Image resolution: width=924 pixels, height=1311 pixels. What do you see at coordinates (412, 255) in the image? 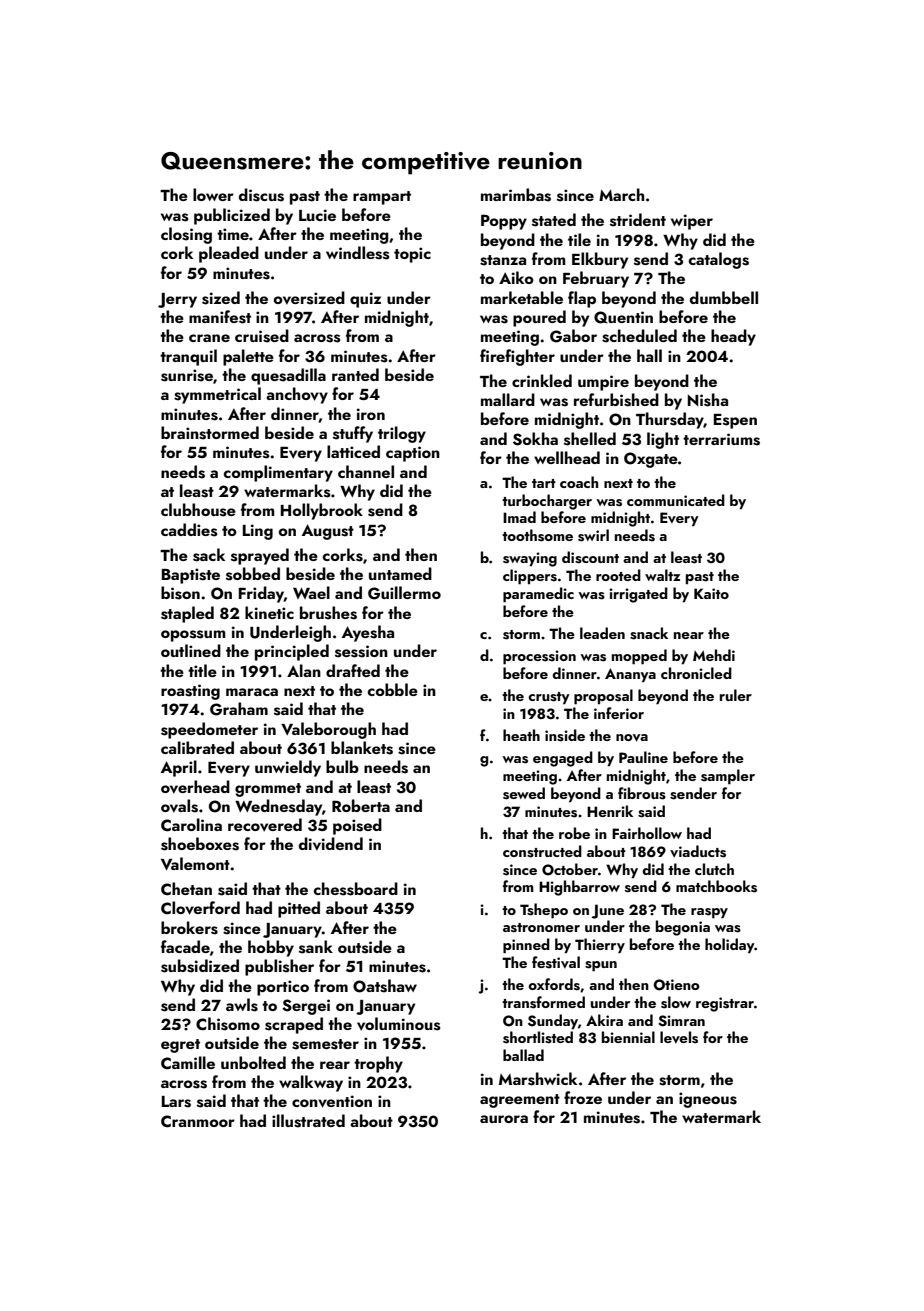
I see `topic` at bounding box center [412, 255].
